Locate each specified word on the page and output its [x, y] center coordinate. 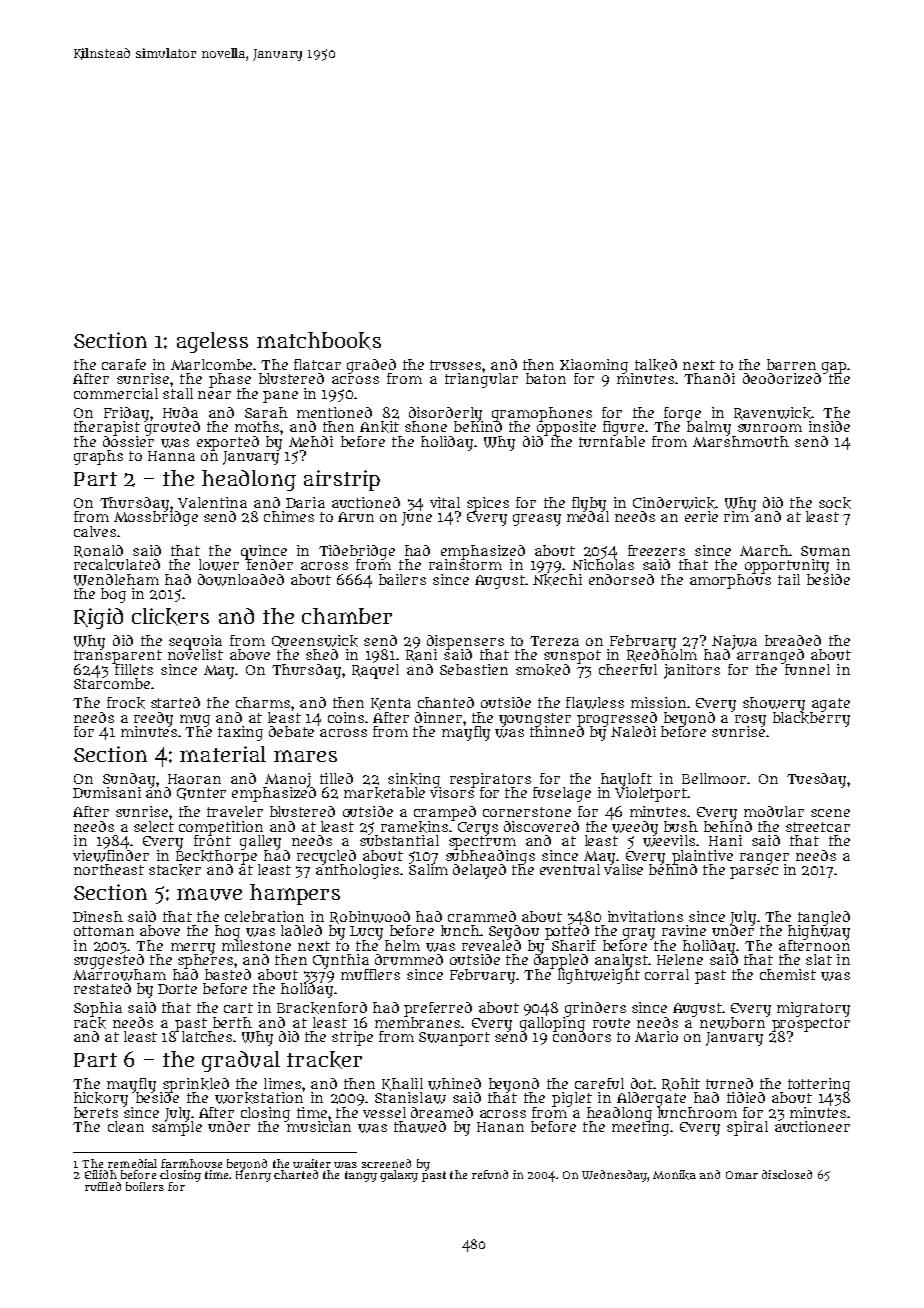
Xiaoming [594, 366]
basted [228, 974]
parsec [754, 873]
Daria [305, 502]
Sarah [266, 412]
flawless [595, 703]
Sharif [574, 945]
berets [96, 1112]
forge [682, 414]
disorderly [445, 414]
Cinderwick [674, 503]
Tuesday [817, 780]
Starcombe [112, 683]
